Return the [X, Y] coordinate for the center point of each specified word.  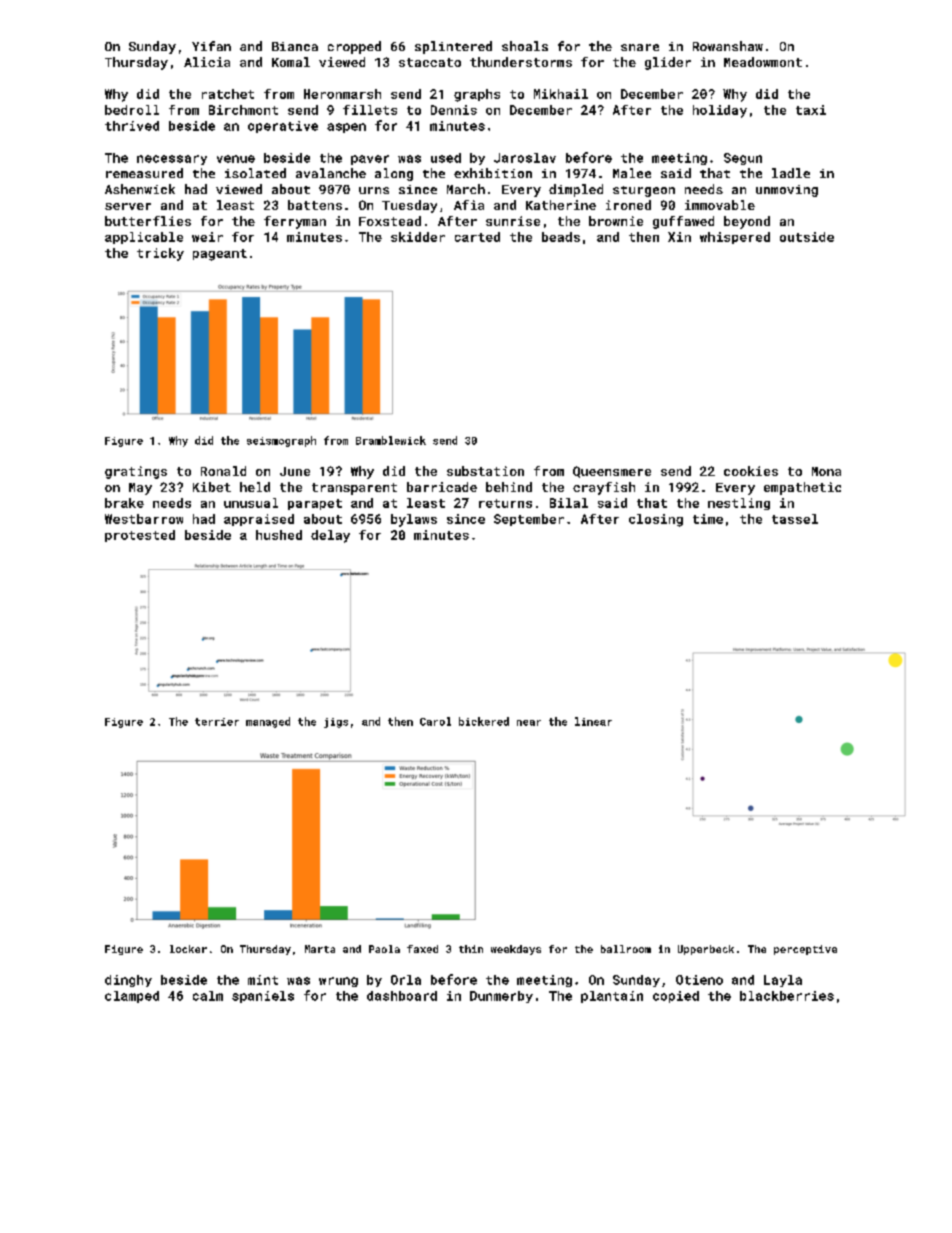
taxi [811, 110]
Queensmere [612, 472]
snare [640, 47]
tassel [795, 519]
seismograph [281, 441]
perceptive [805, 950]
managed [268, 722]
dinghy [128, 981]
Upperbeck [706, 950]
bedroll [132, 110]
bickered [484, 721]
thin [471, 949]
